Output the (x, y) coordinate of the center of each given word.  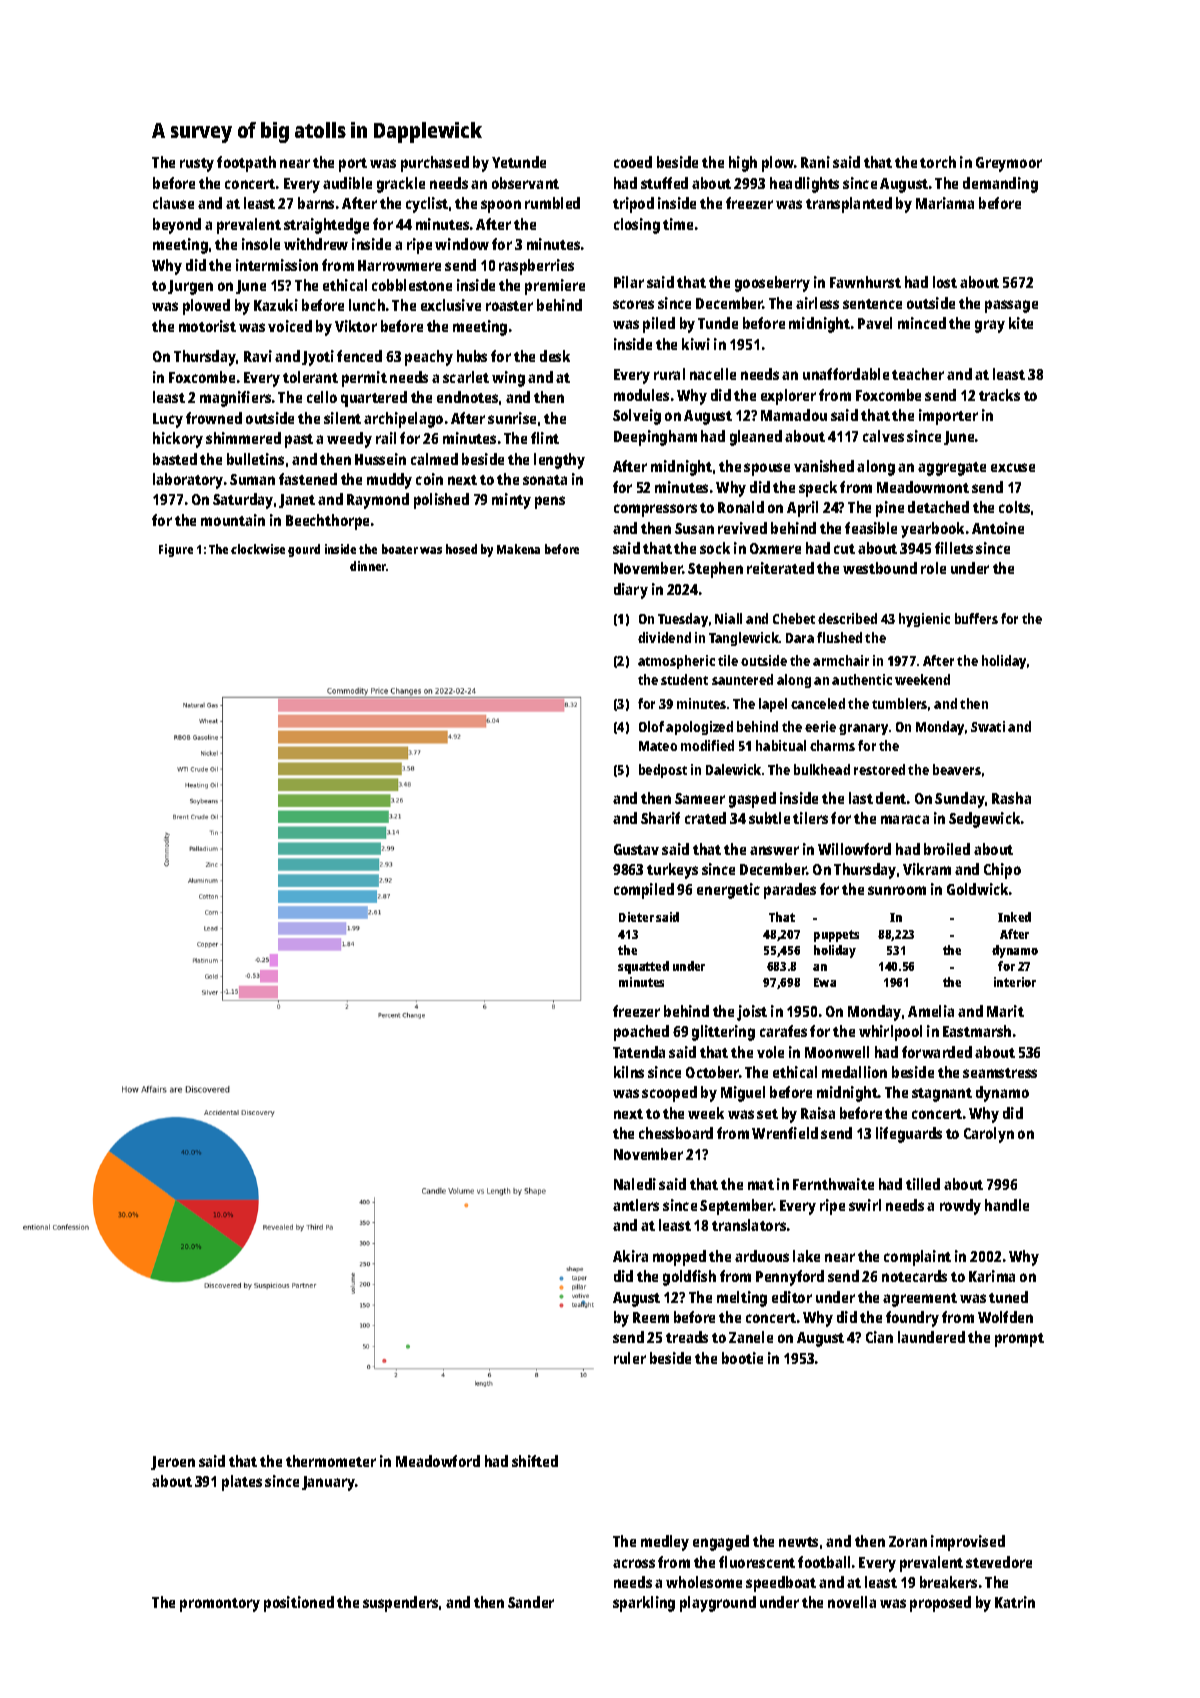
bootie (742, 1358)
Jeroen (173, 1463)
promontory (220, 1605)
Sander (531, 1602)
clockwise (258, 549)
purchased (435, 164)
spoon (501, 206)
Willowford (854, 849)
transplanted (849, 205)
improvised (968, 1543)
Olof (651, 726)
